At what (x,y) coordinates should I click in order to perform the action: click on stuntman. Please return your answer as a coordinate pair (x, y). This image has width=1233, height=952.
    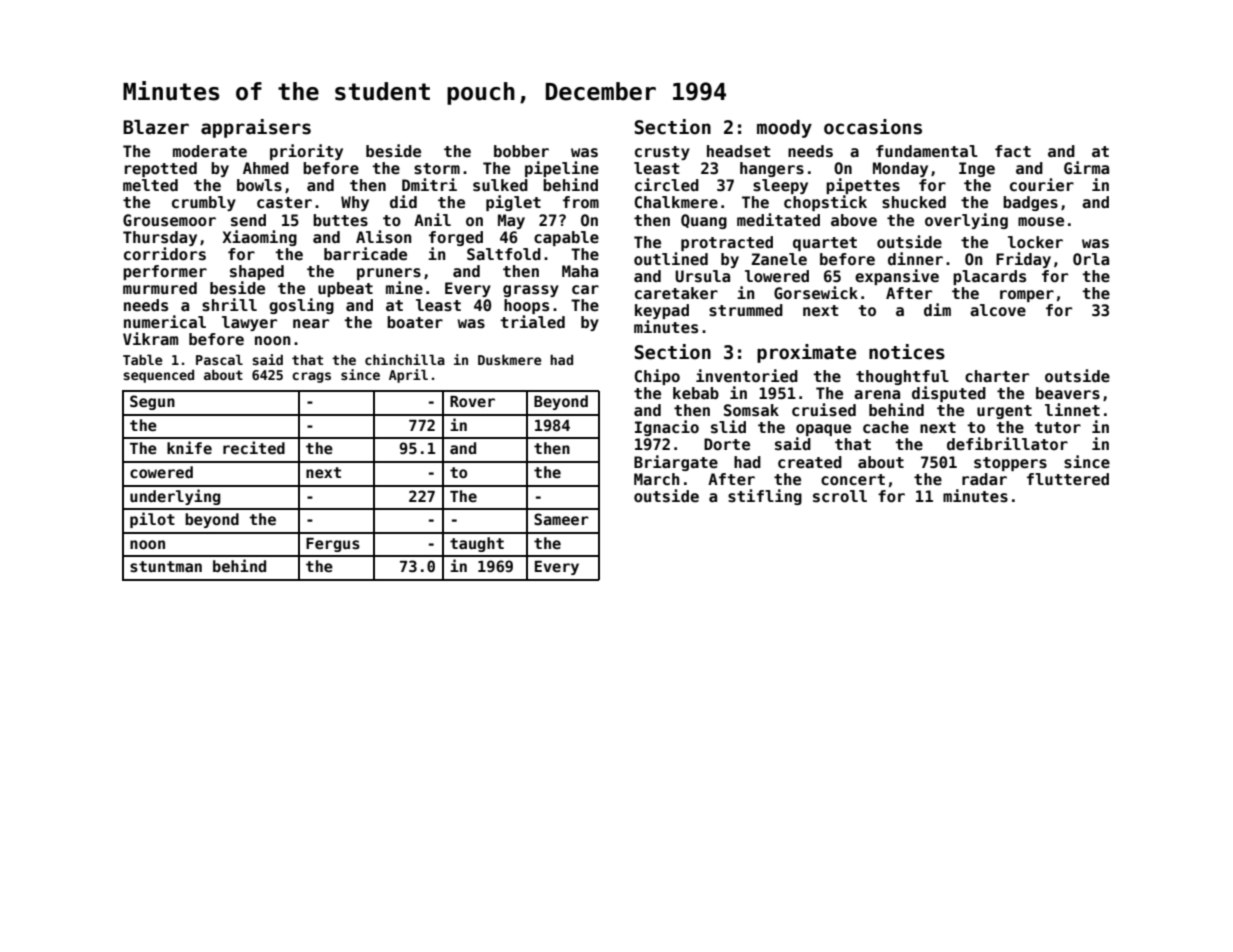
    Looking at the image, I should click on (166, 566).
